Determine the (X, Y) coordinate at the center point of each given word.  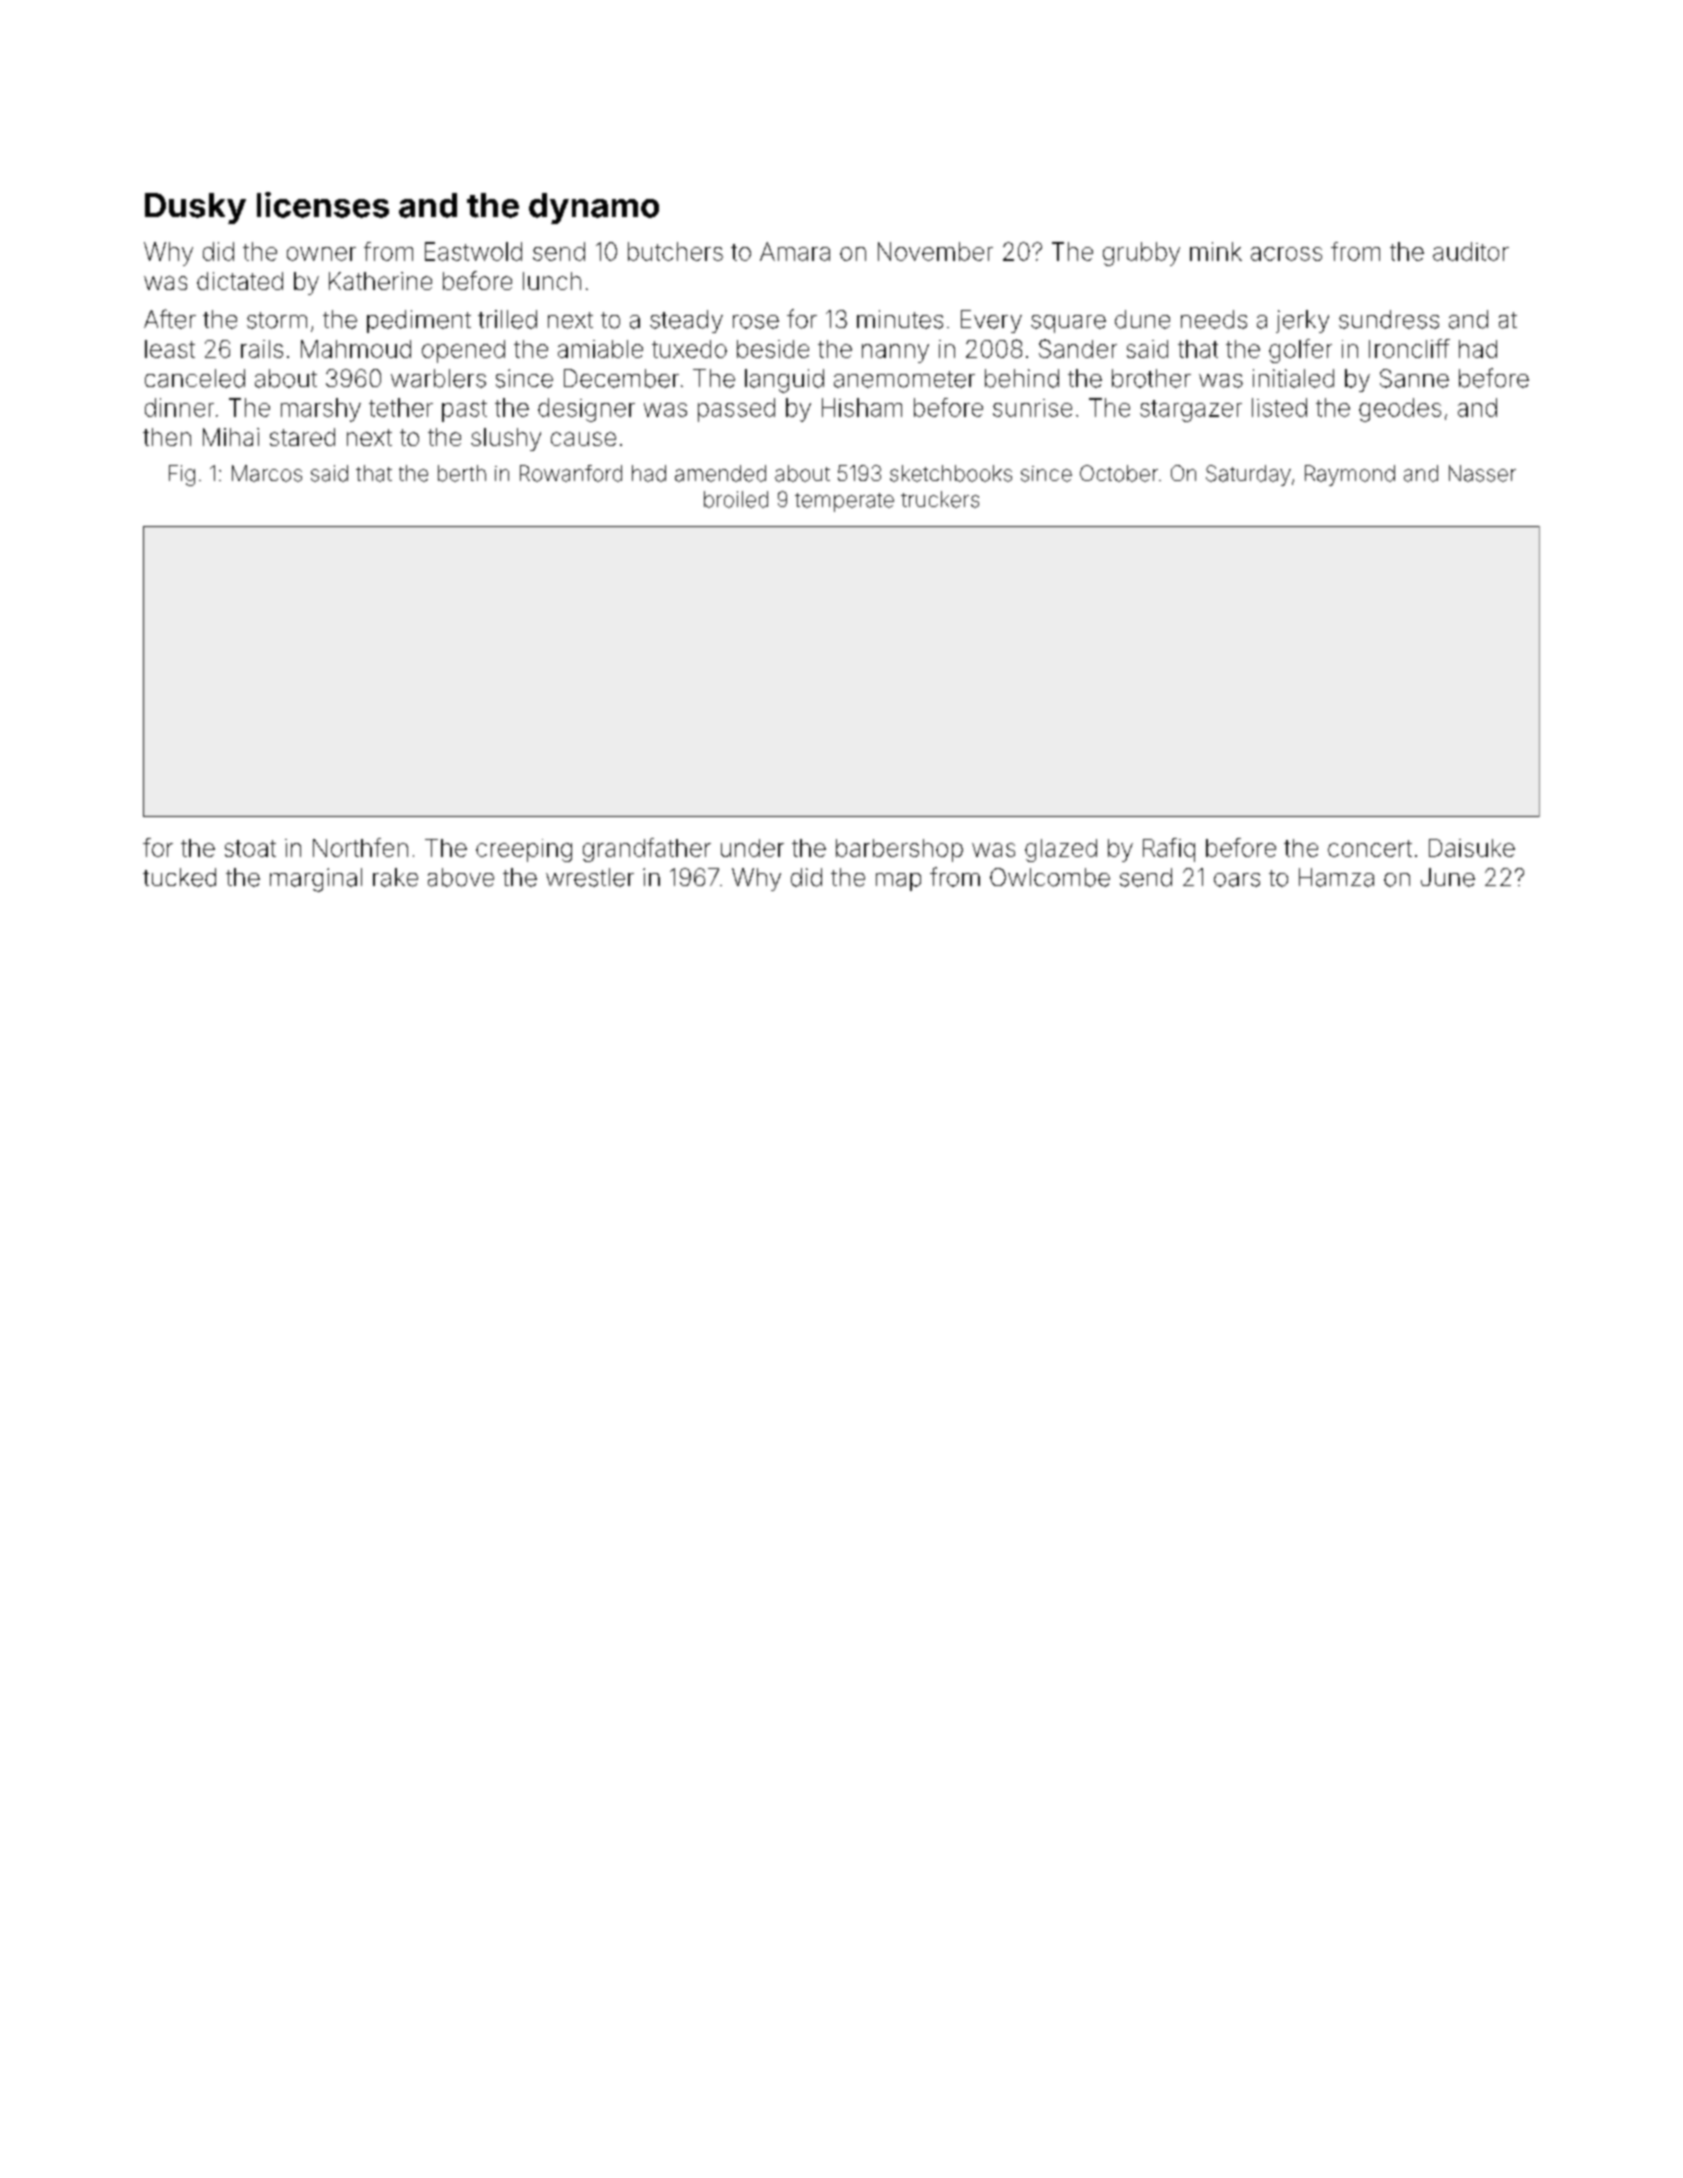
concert (1370, 848)
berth (462, 473)
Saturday (1248, 475)
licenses (323, 205)
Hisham (862, 407)
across (1286, 254)
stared (302, 437)
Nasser (1482, 473)
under (752, 848)
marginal (316, 880)
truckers (940, 499)
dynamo (594, 208)
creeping (524, 850)
